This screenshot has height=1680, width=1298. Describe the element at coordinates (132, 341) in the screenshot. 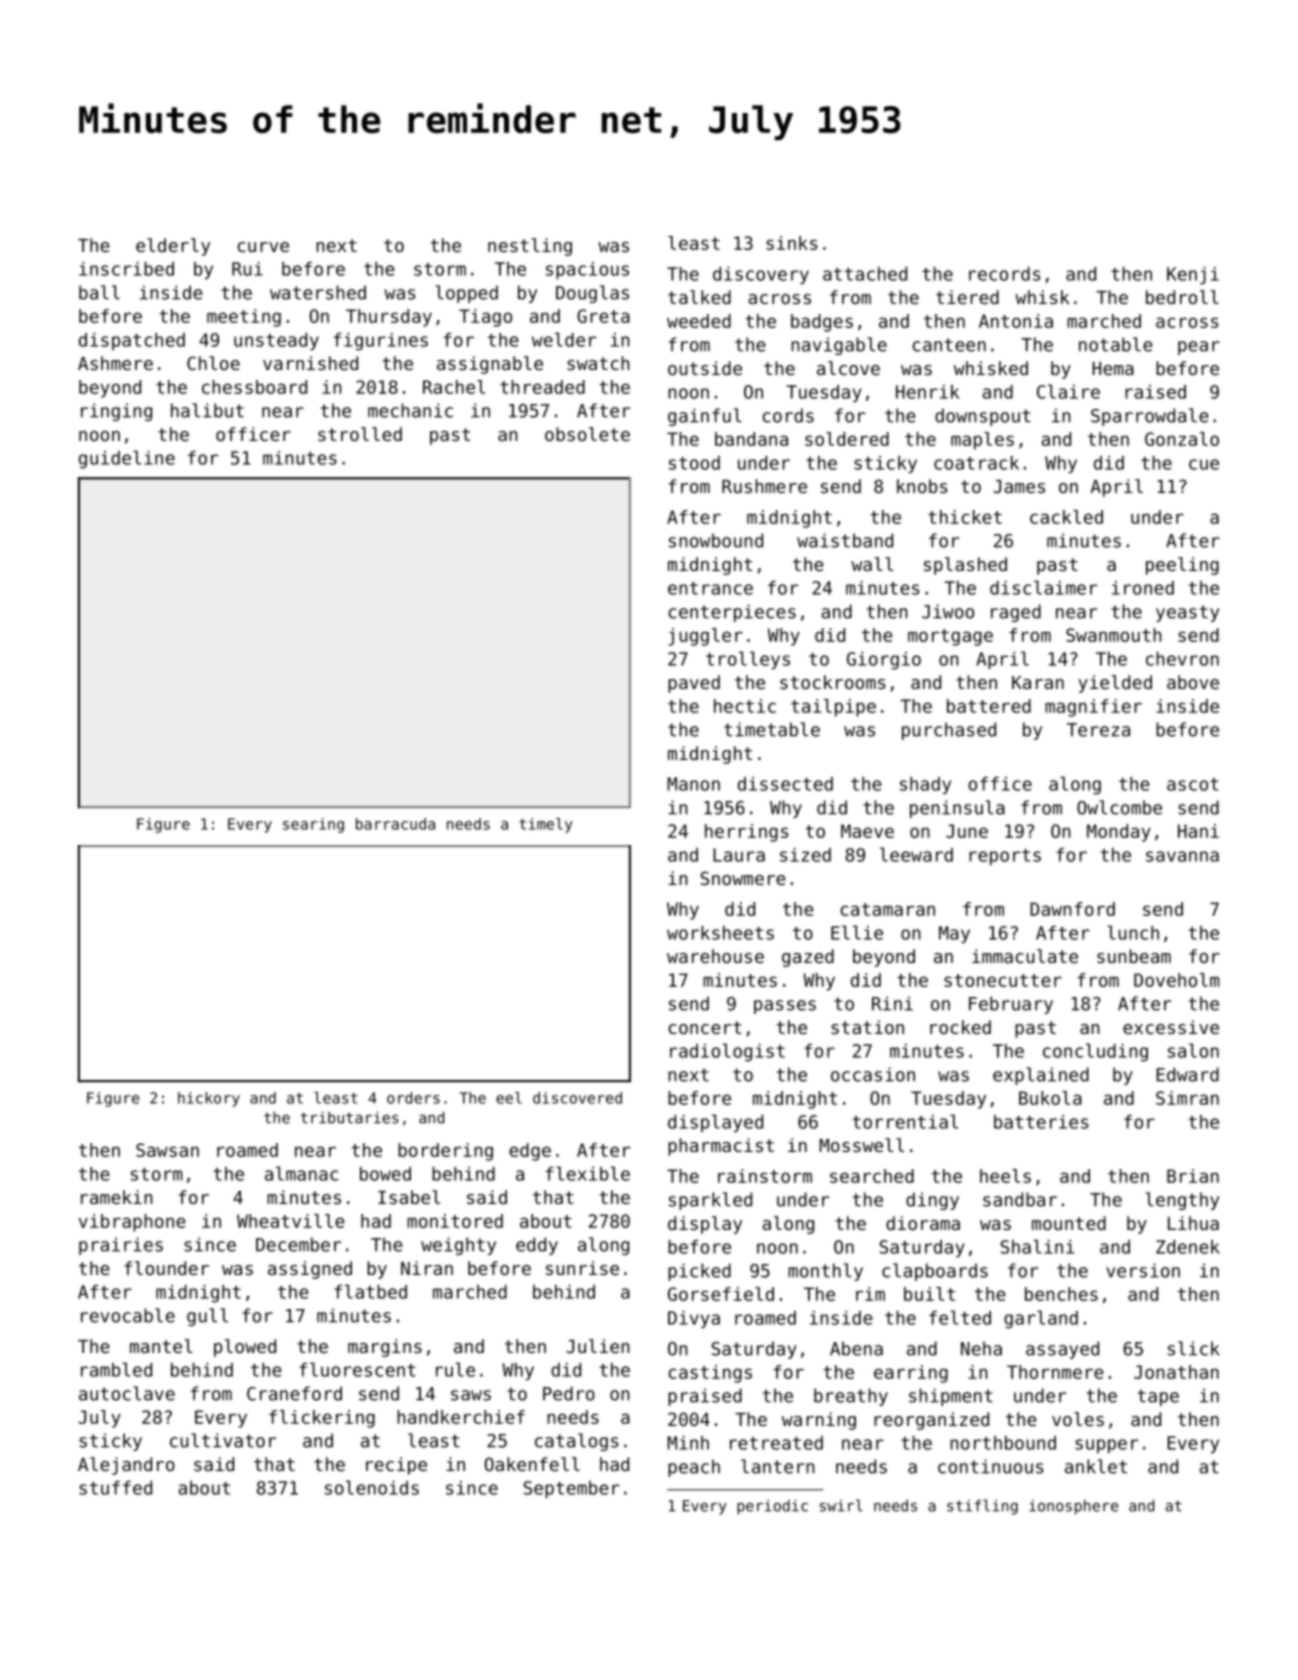

I see `dispatched` at that location.
